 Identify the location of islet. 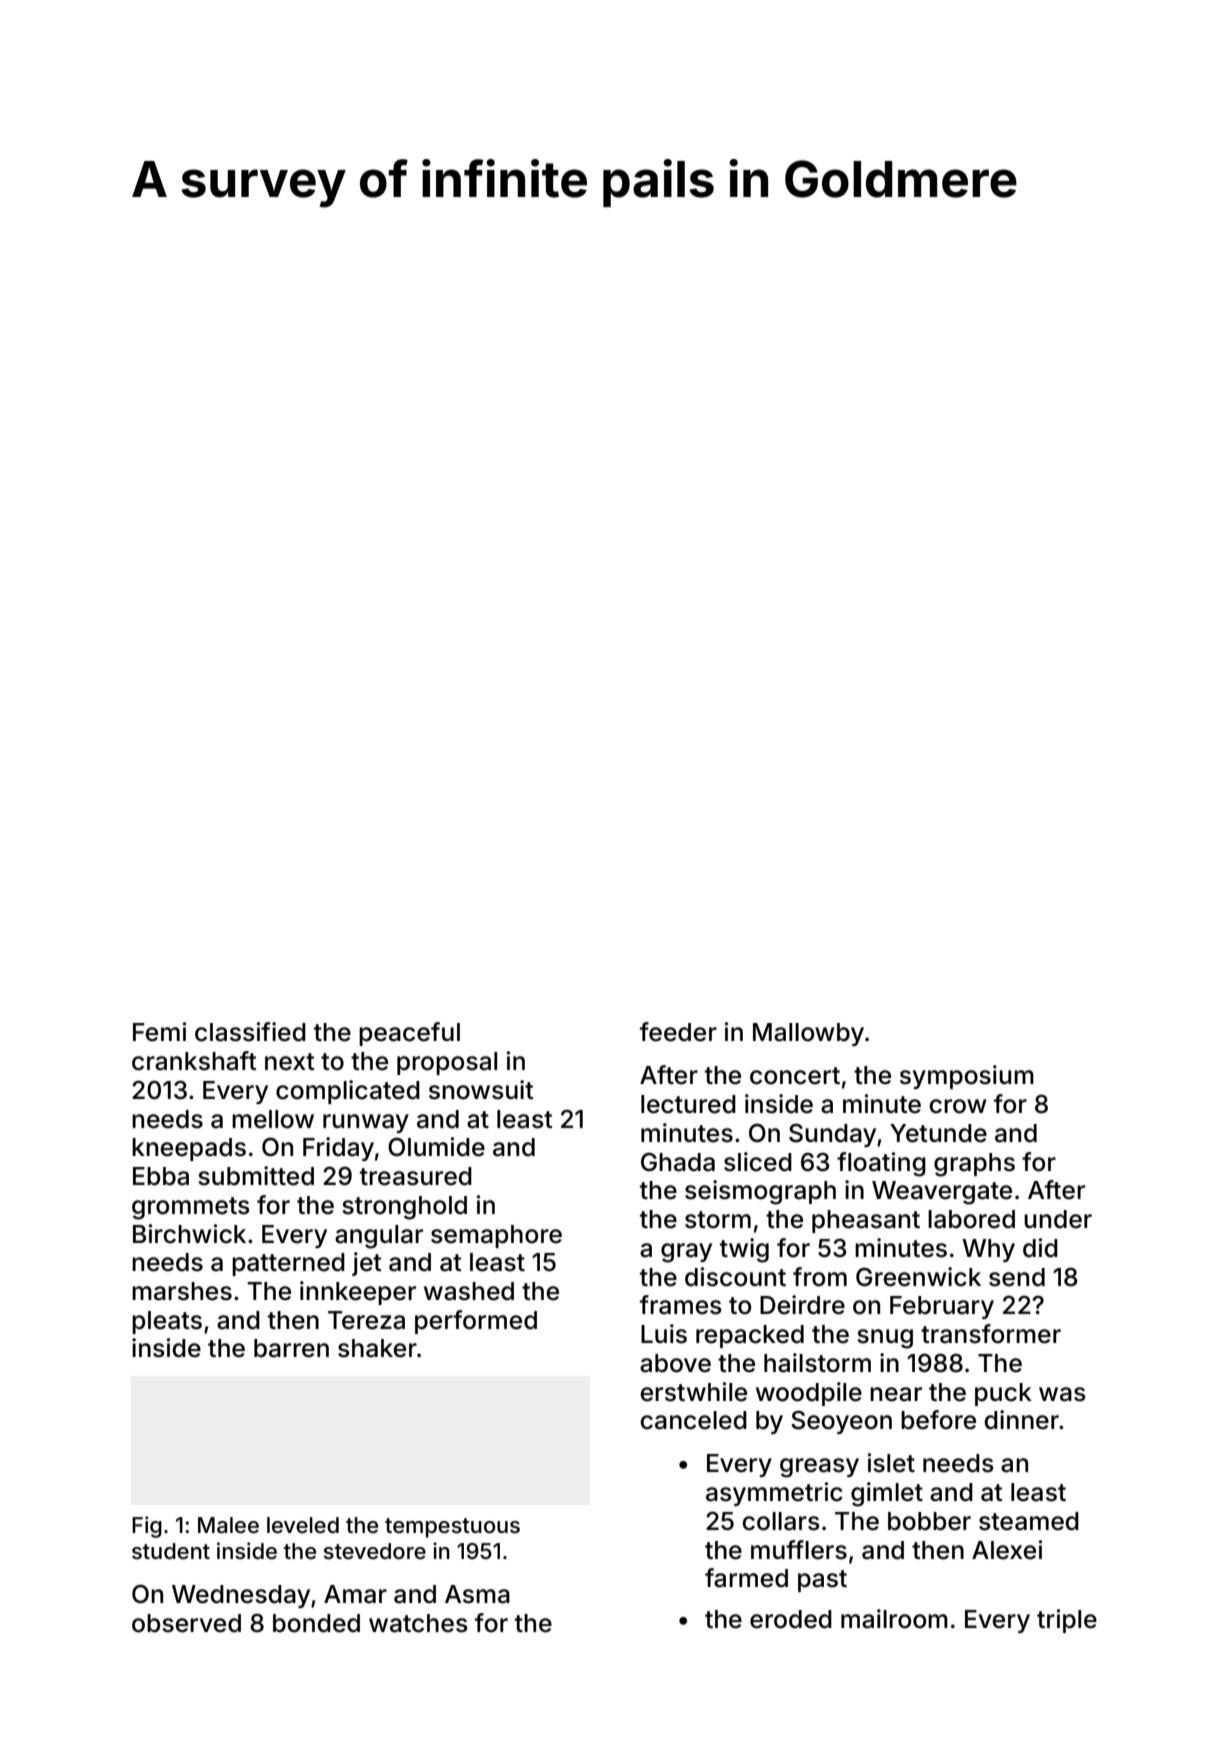
(891, 1463).
